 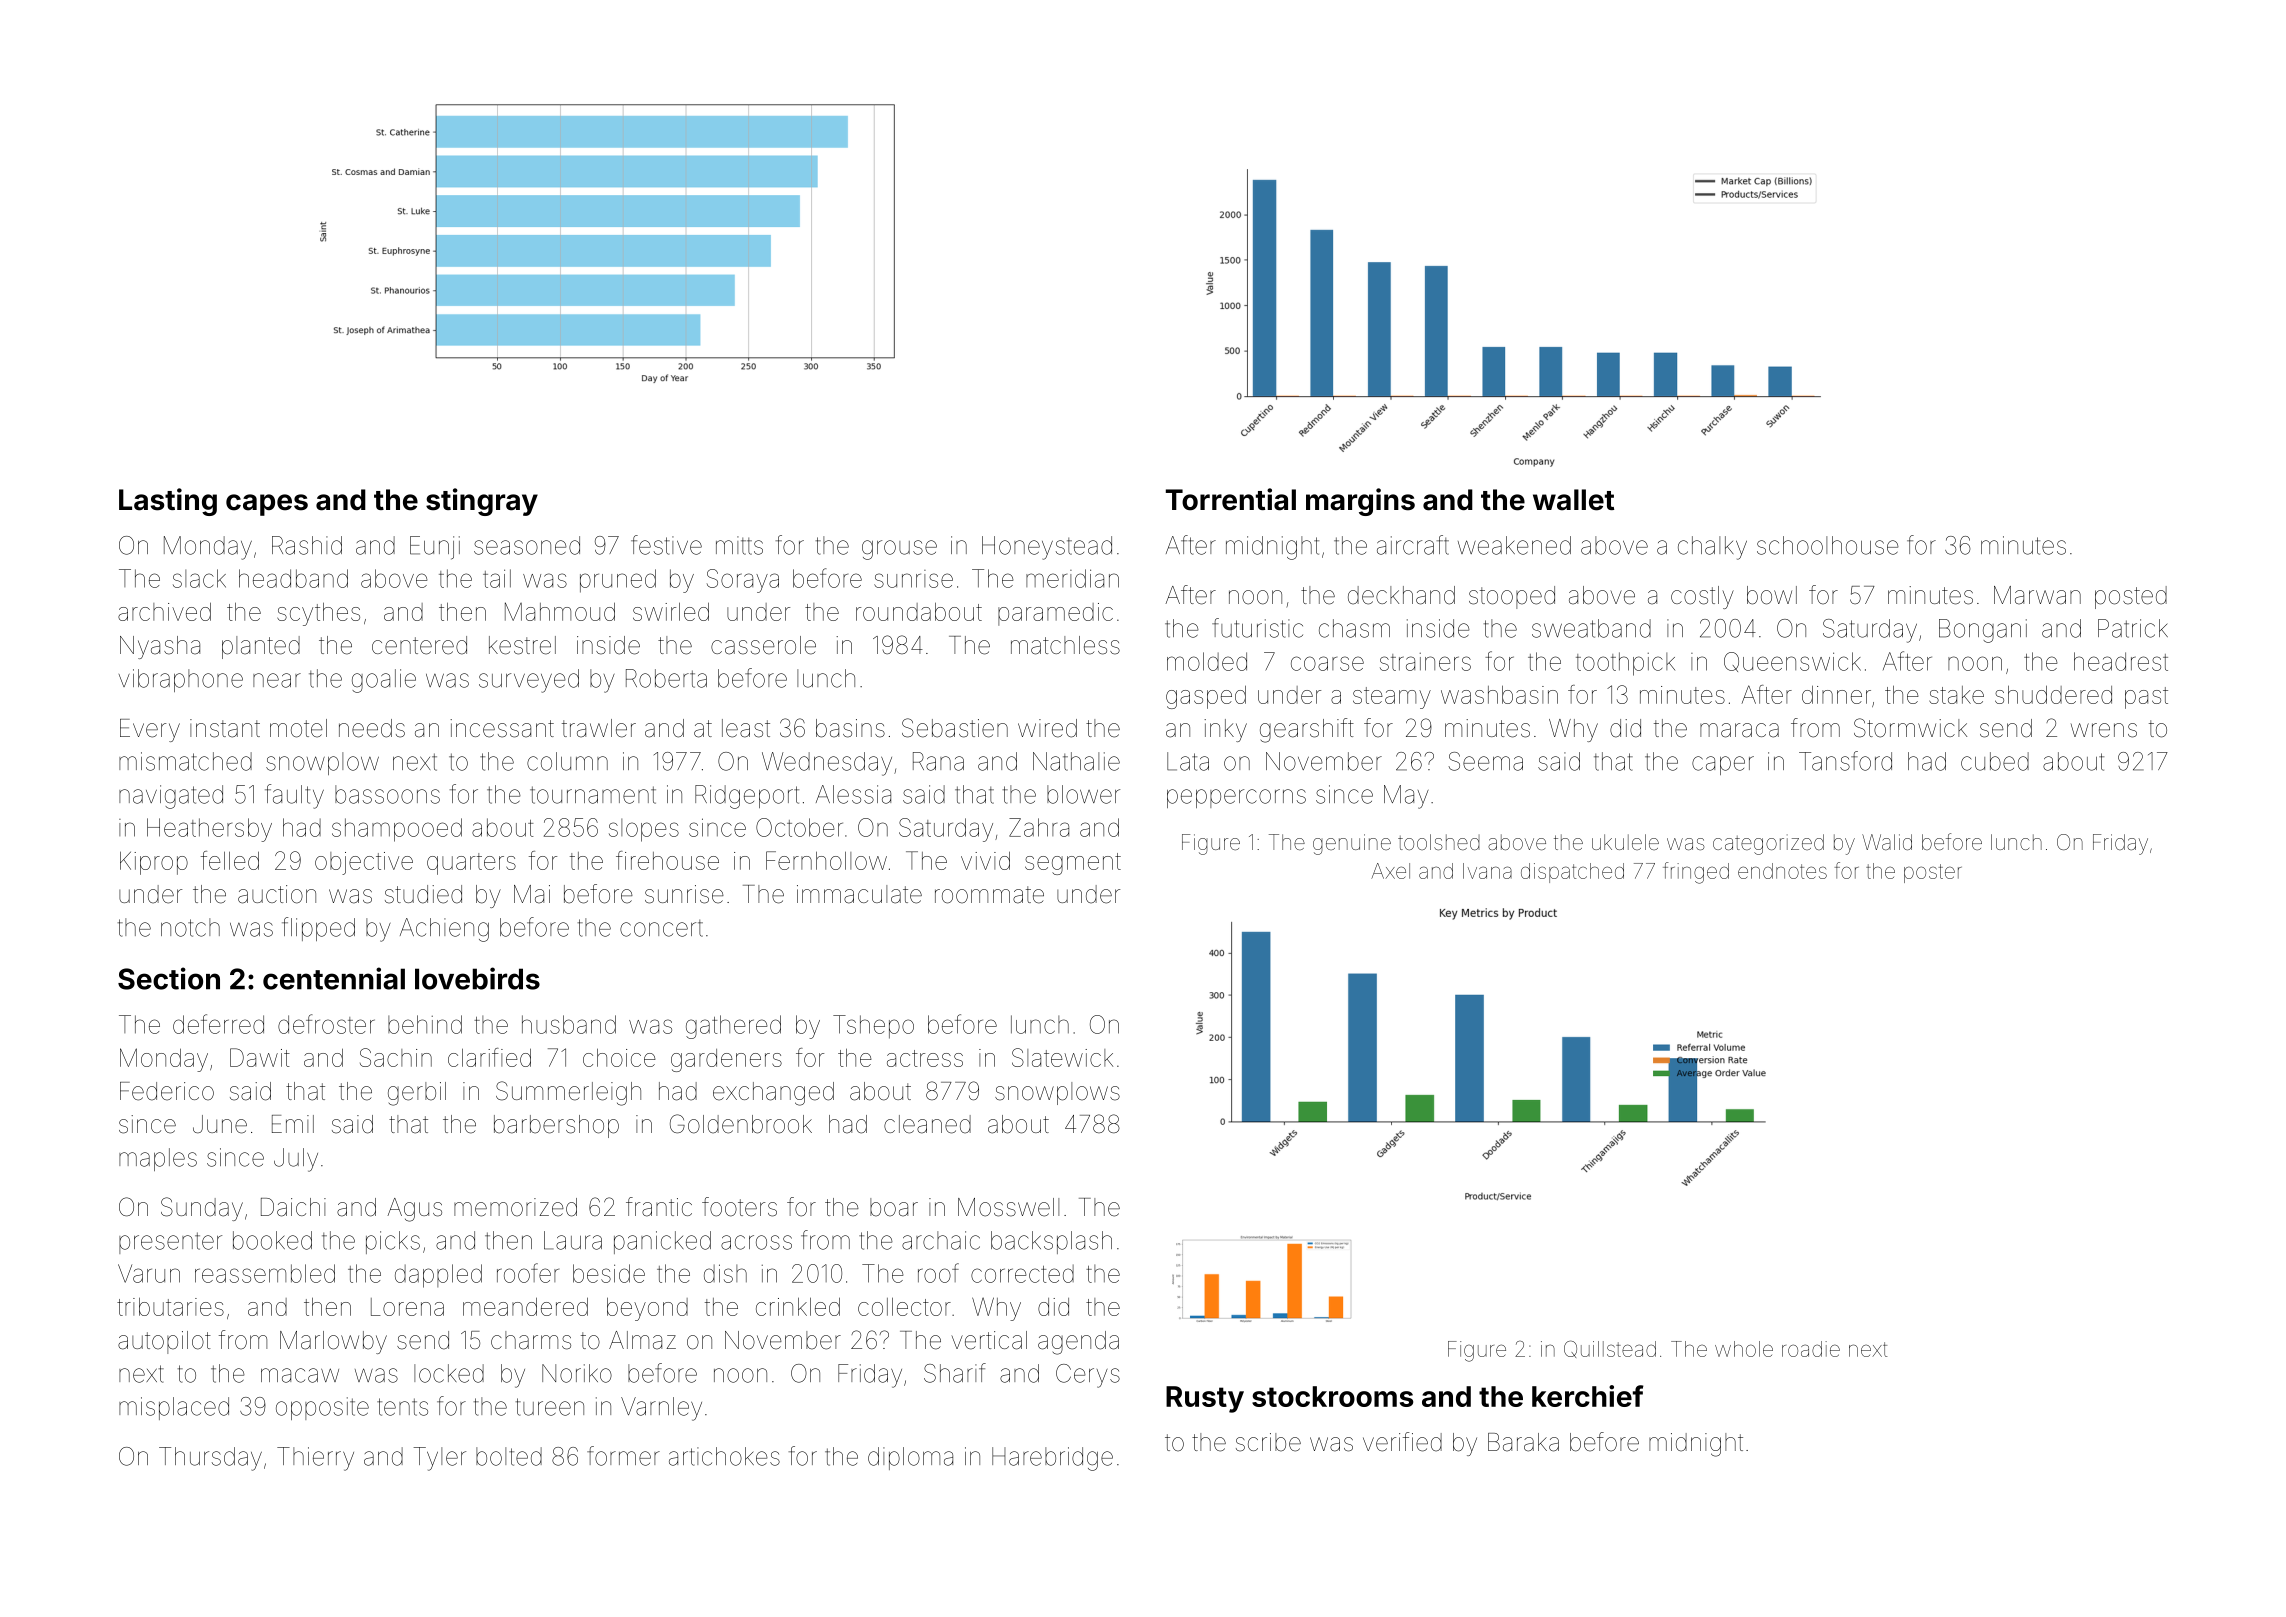 I want to click on endnotes, so click(x=1782, y=871).
